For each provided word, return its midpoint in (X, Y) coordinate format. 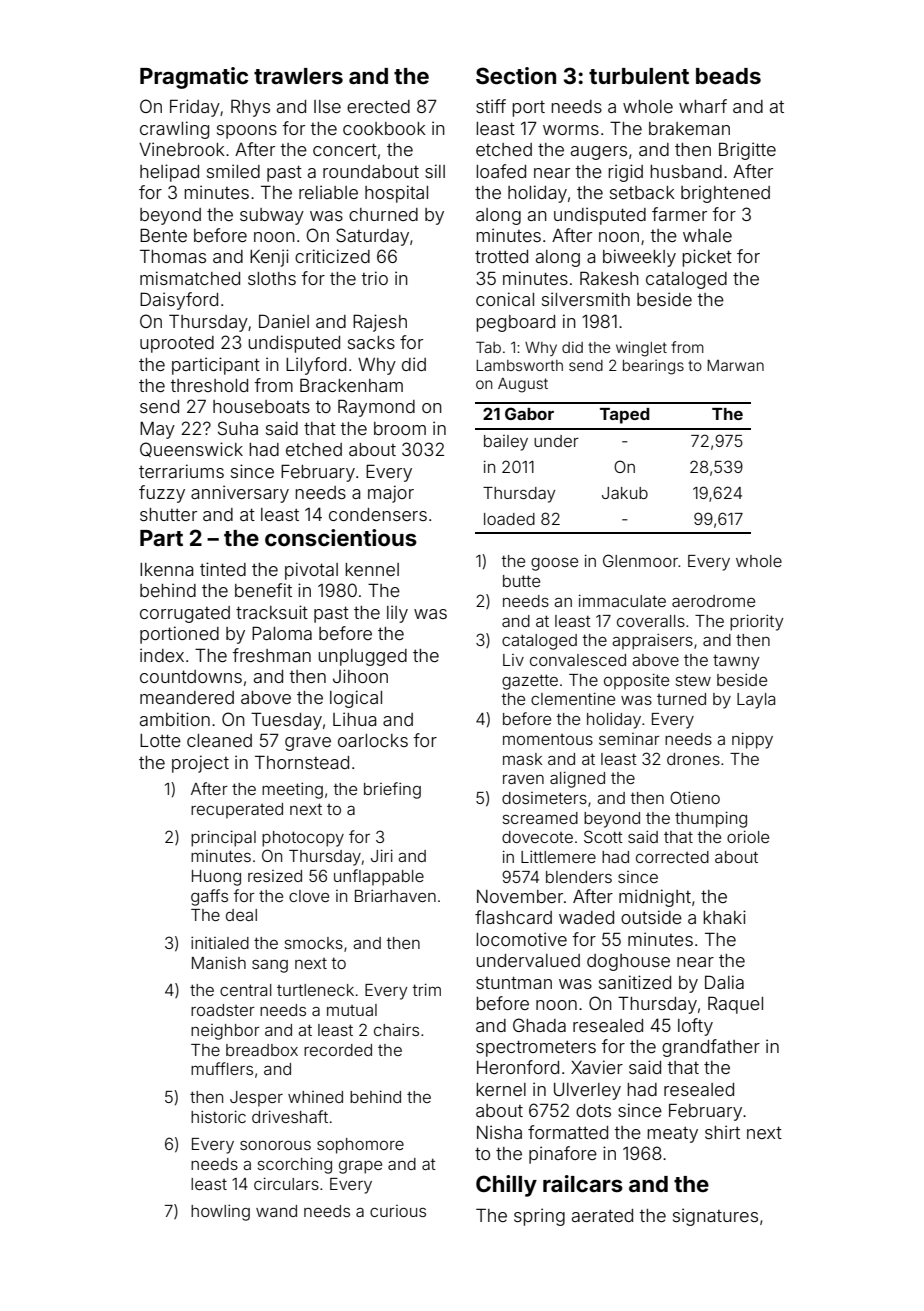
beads (728, 76)
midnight (655, 898)
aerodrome (713, 601)
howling (220, 1212)
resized (275, 876)
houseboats (261, 406)
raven (523, 779)
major (391, 494)
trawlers (298, 76)
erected (378, 106)
